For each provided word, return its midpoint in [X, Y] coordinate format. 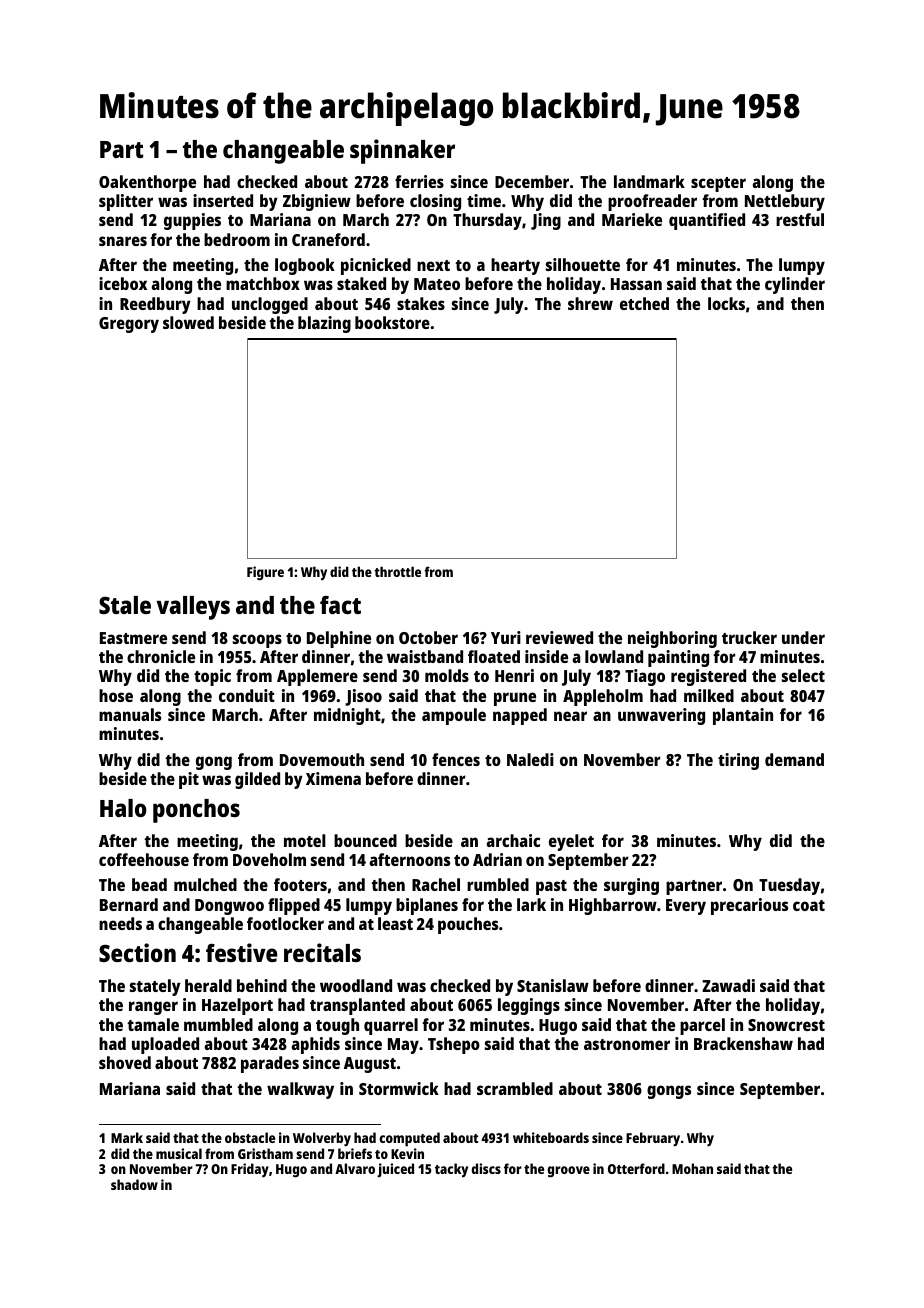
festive [241, 952]
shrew [590, 303]
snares [123, 241]
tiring [738, 761]
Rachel [436, 884]
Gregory [129, 325]
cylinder [795, 285]
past [551, 887]
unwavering [661, 716]
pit [189, 780]
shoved [125, 1062]
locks [726, 303]
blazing [324, 324]
